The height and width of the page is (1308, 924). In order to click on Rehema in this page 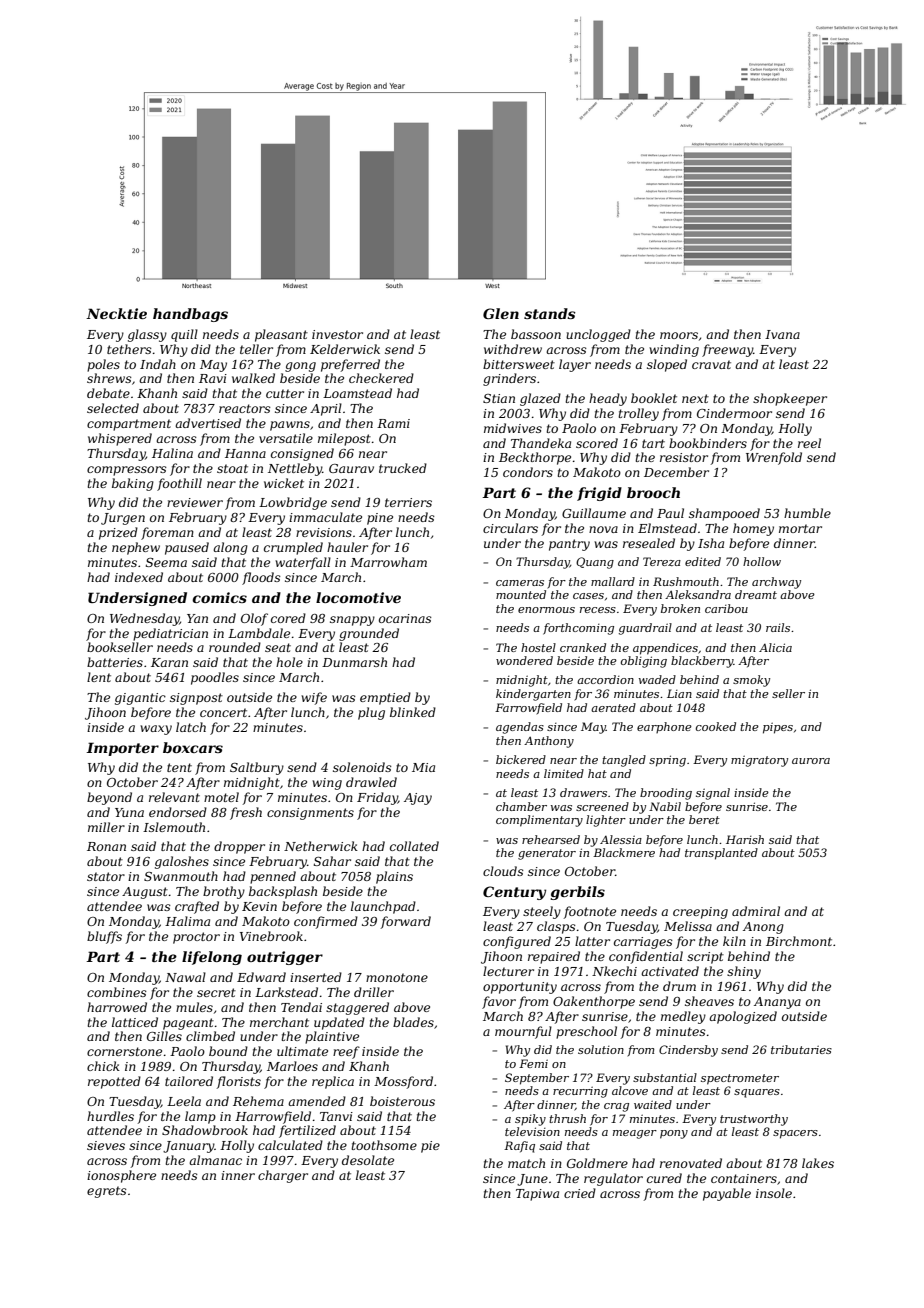, I will do `click(258, 1101)`.
